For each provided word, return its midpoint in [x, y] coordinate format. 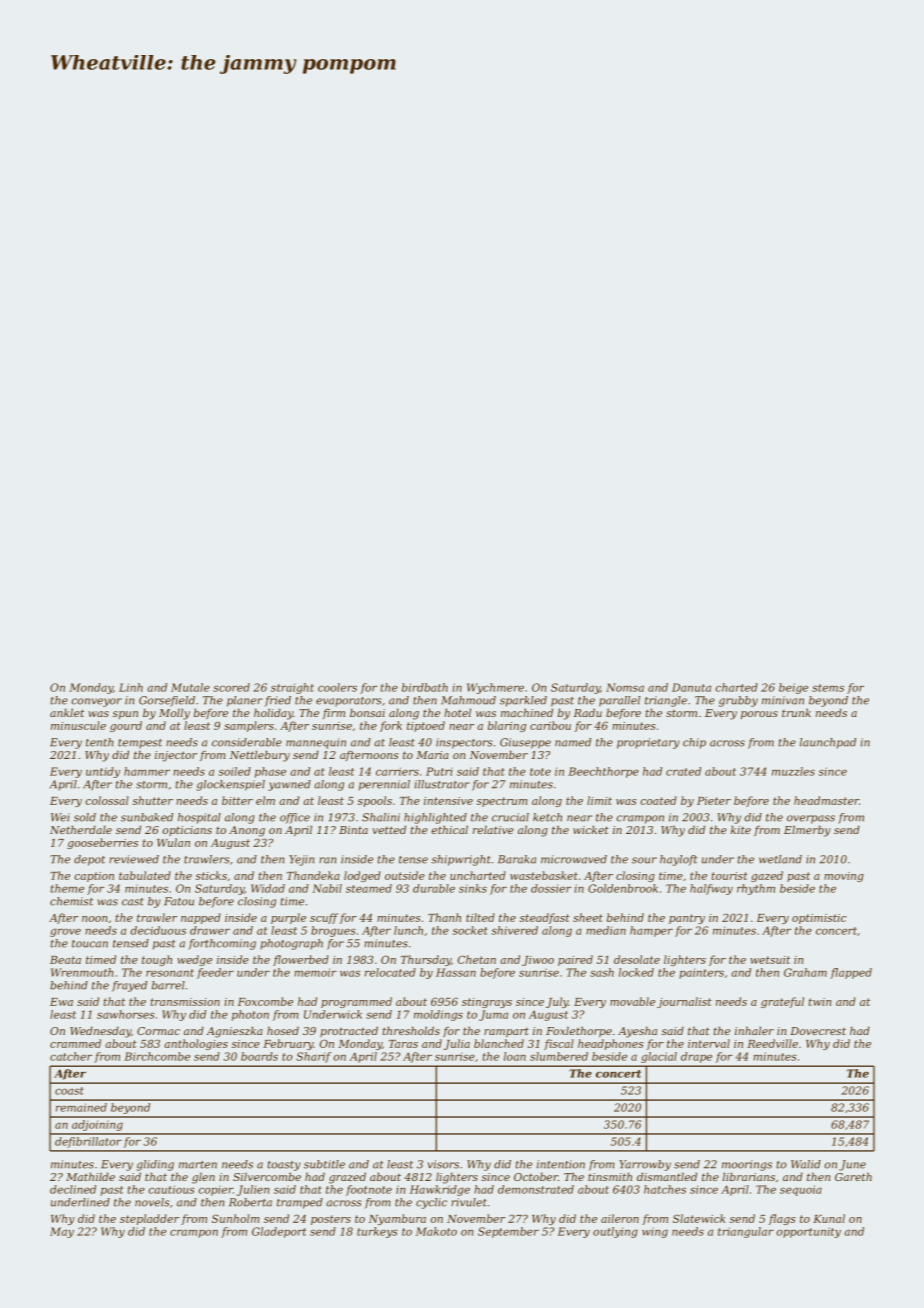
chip [694, 743]
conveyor [97, 702]
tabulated [145, 875]
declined [73, 1189]
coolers [337, 687]
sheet [588, 917]
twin [820, 1002]
